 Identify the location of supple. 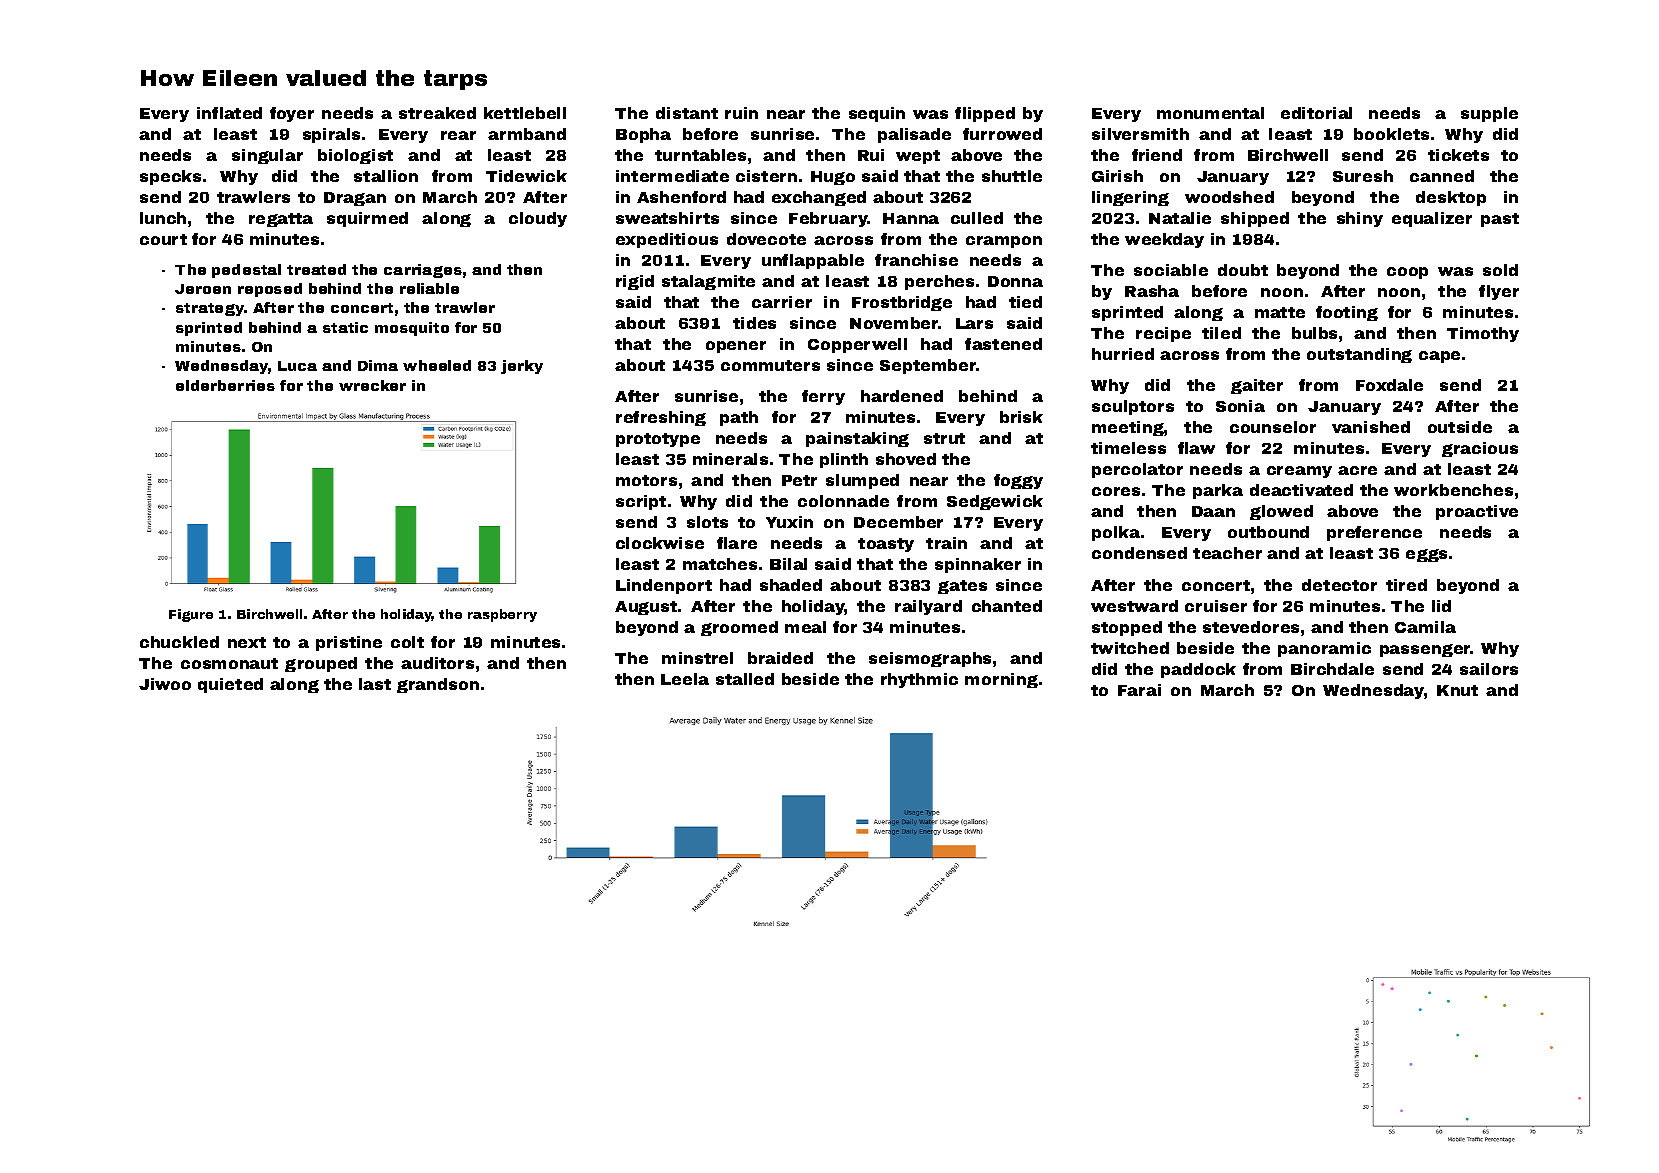
(1489, 114).
